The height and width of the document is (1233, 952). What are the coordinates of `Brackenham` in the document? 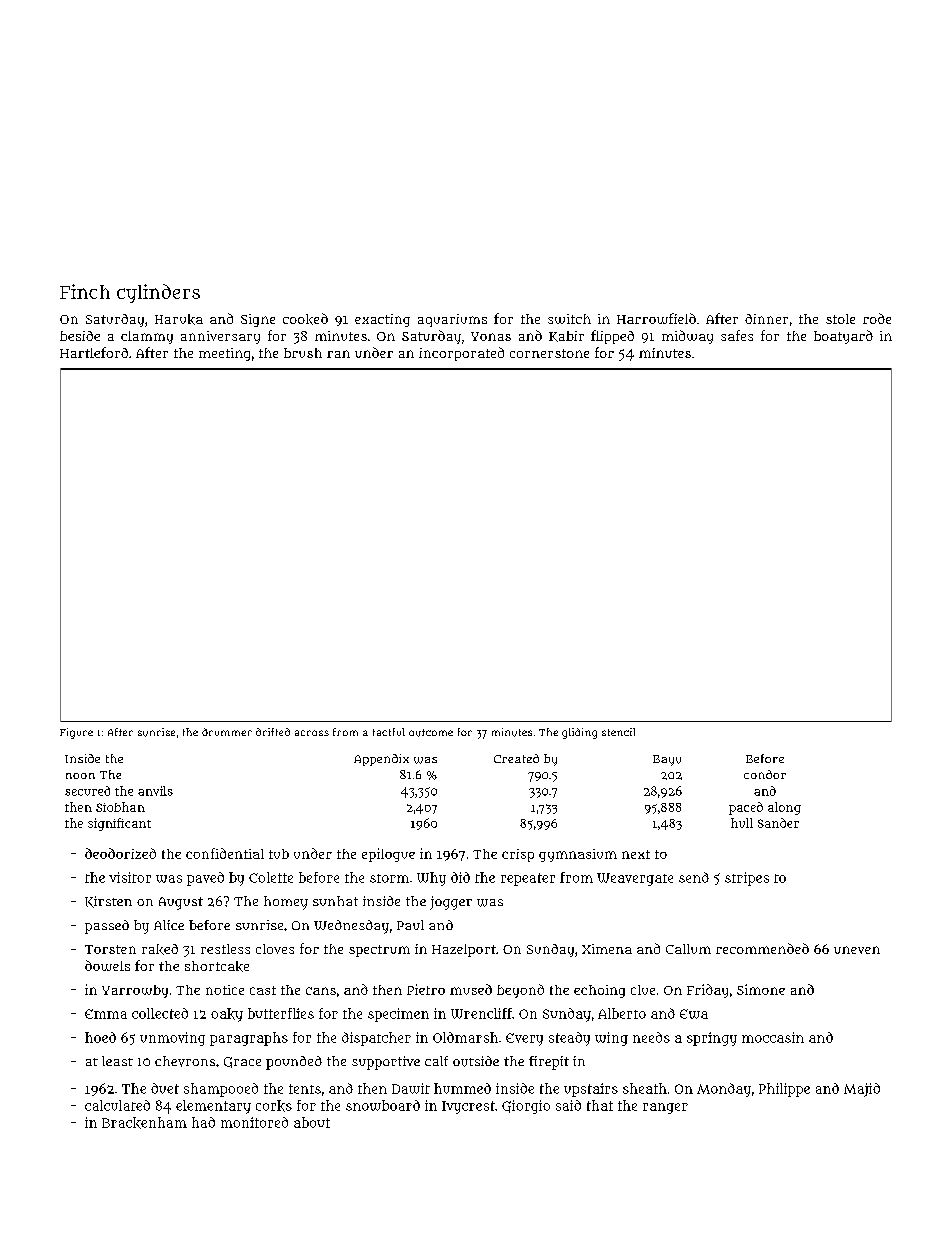 It's located at (144, 1123).
